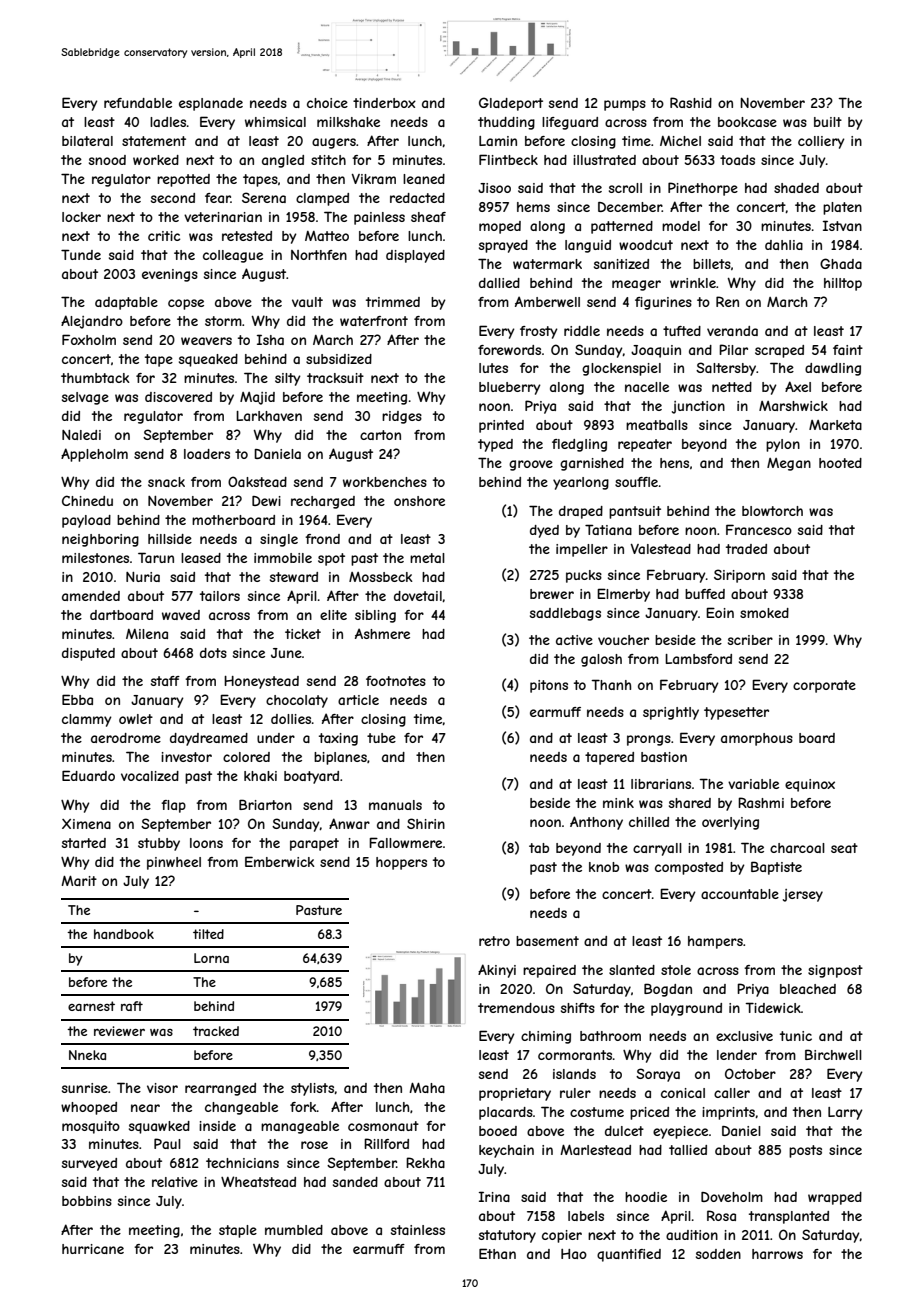 Image resolution: width=924 pixels, height=1314 pixels. Describe the element at coordinates (539, 332) in the image. I see `frosty` at that location.
